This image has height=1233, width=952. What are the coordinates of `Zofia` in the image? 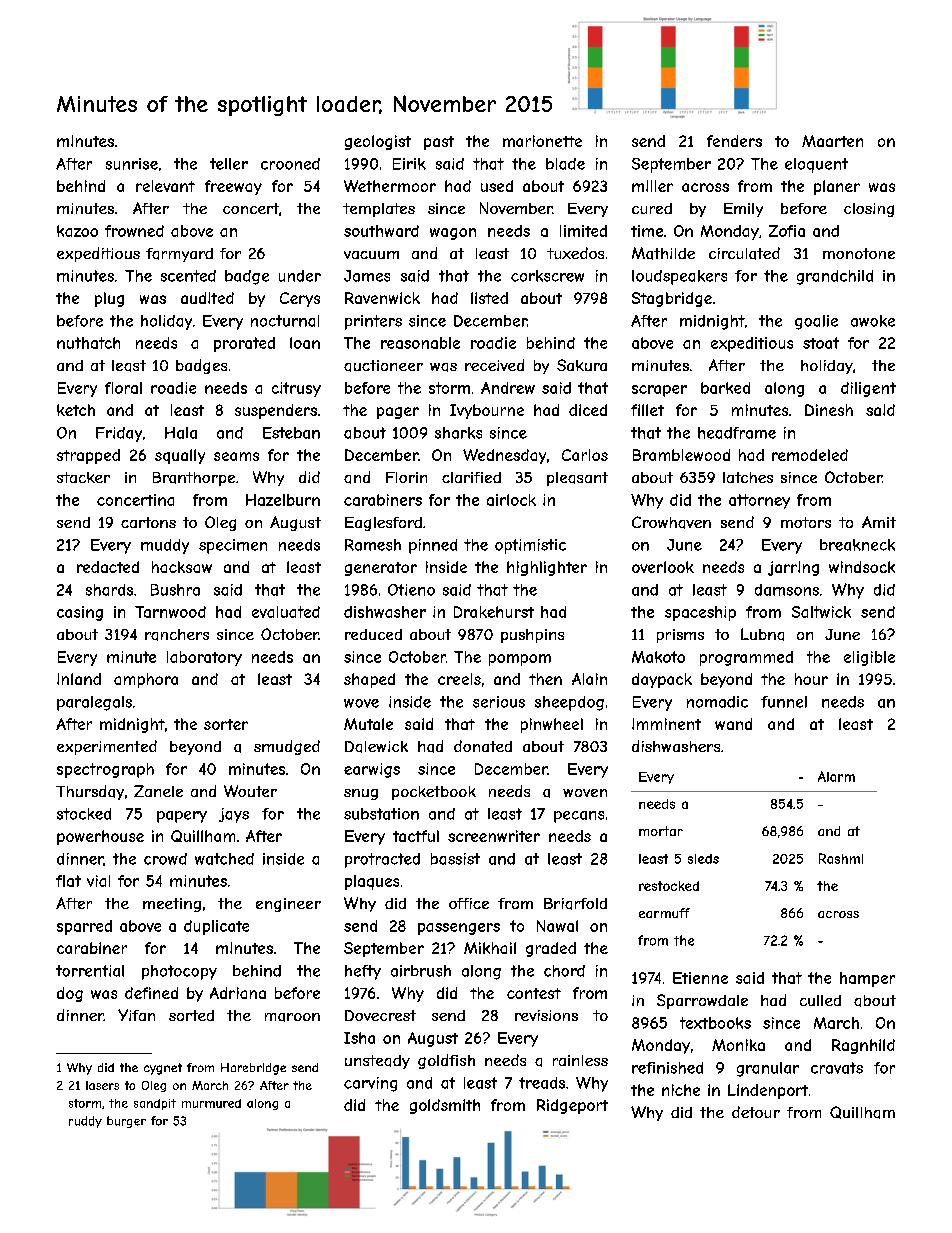 It's located at (787, 231).
